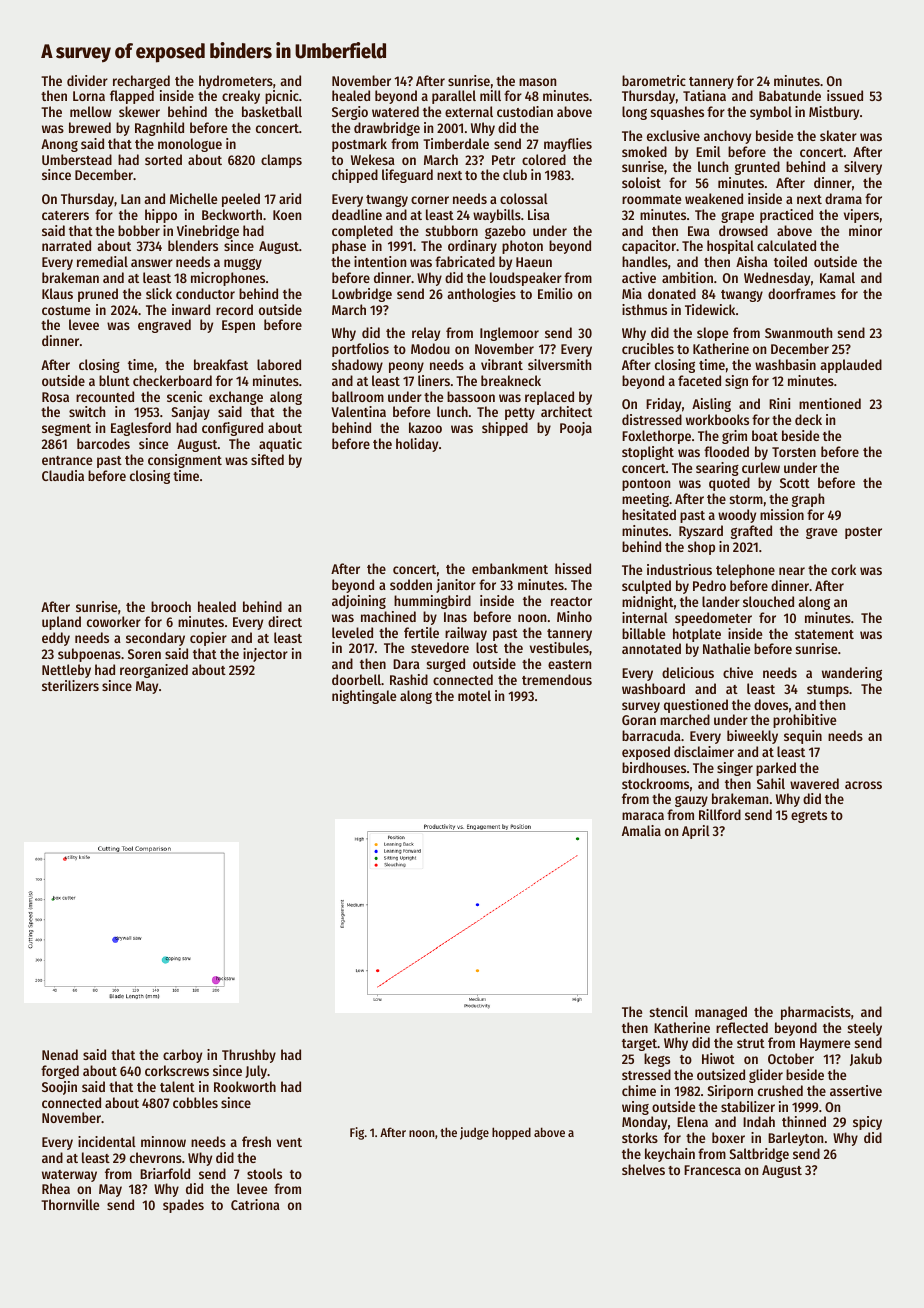 The height and width of the screenshot is (1308, 924). I want to click on pharmacists, so click(816, 1013).
